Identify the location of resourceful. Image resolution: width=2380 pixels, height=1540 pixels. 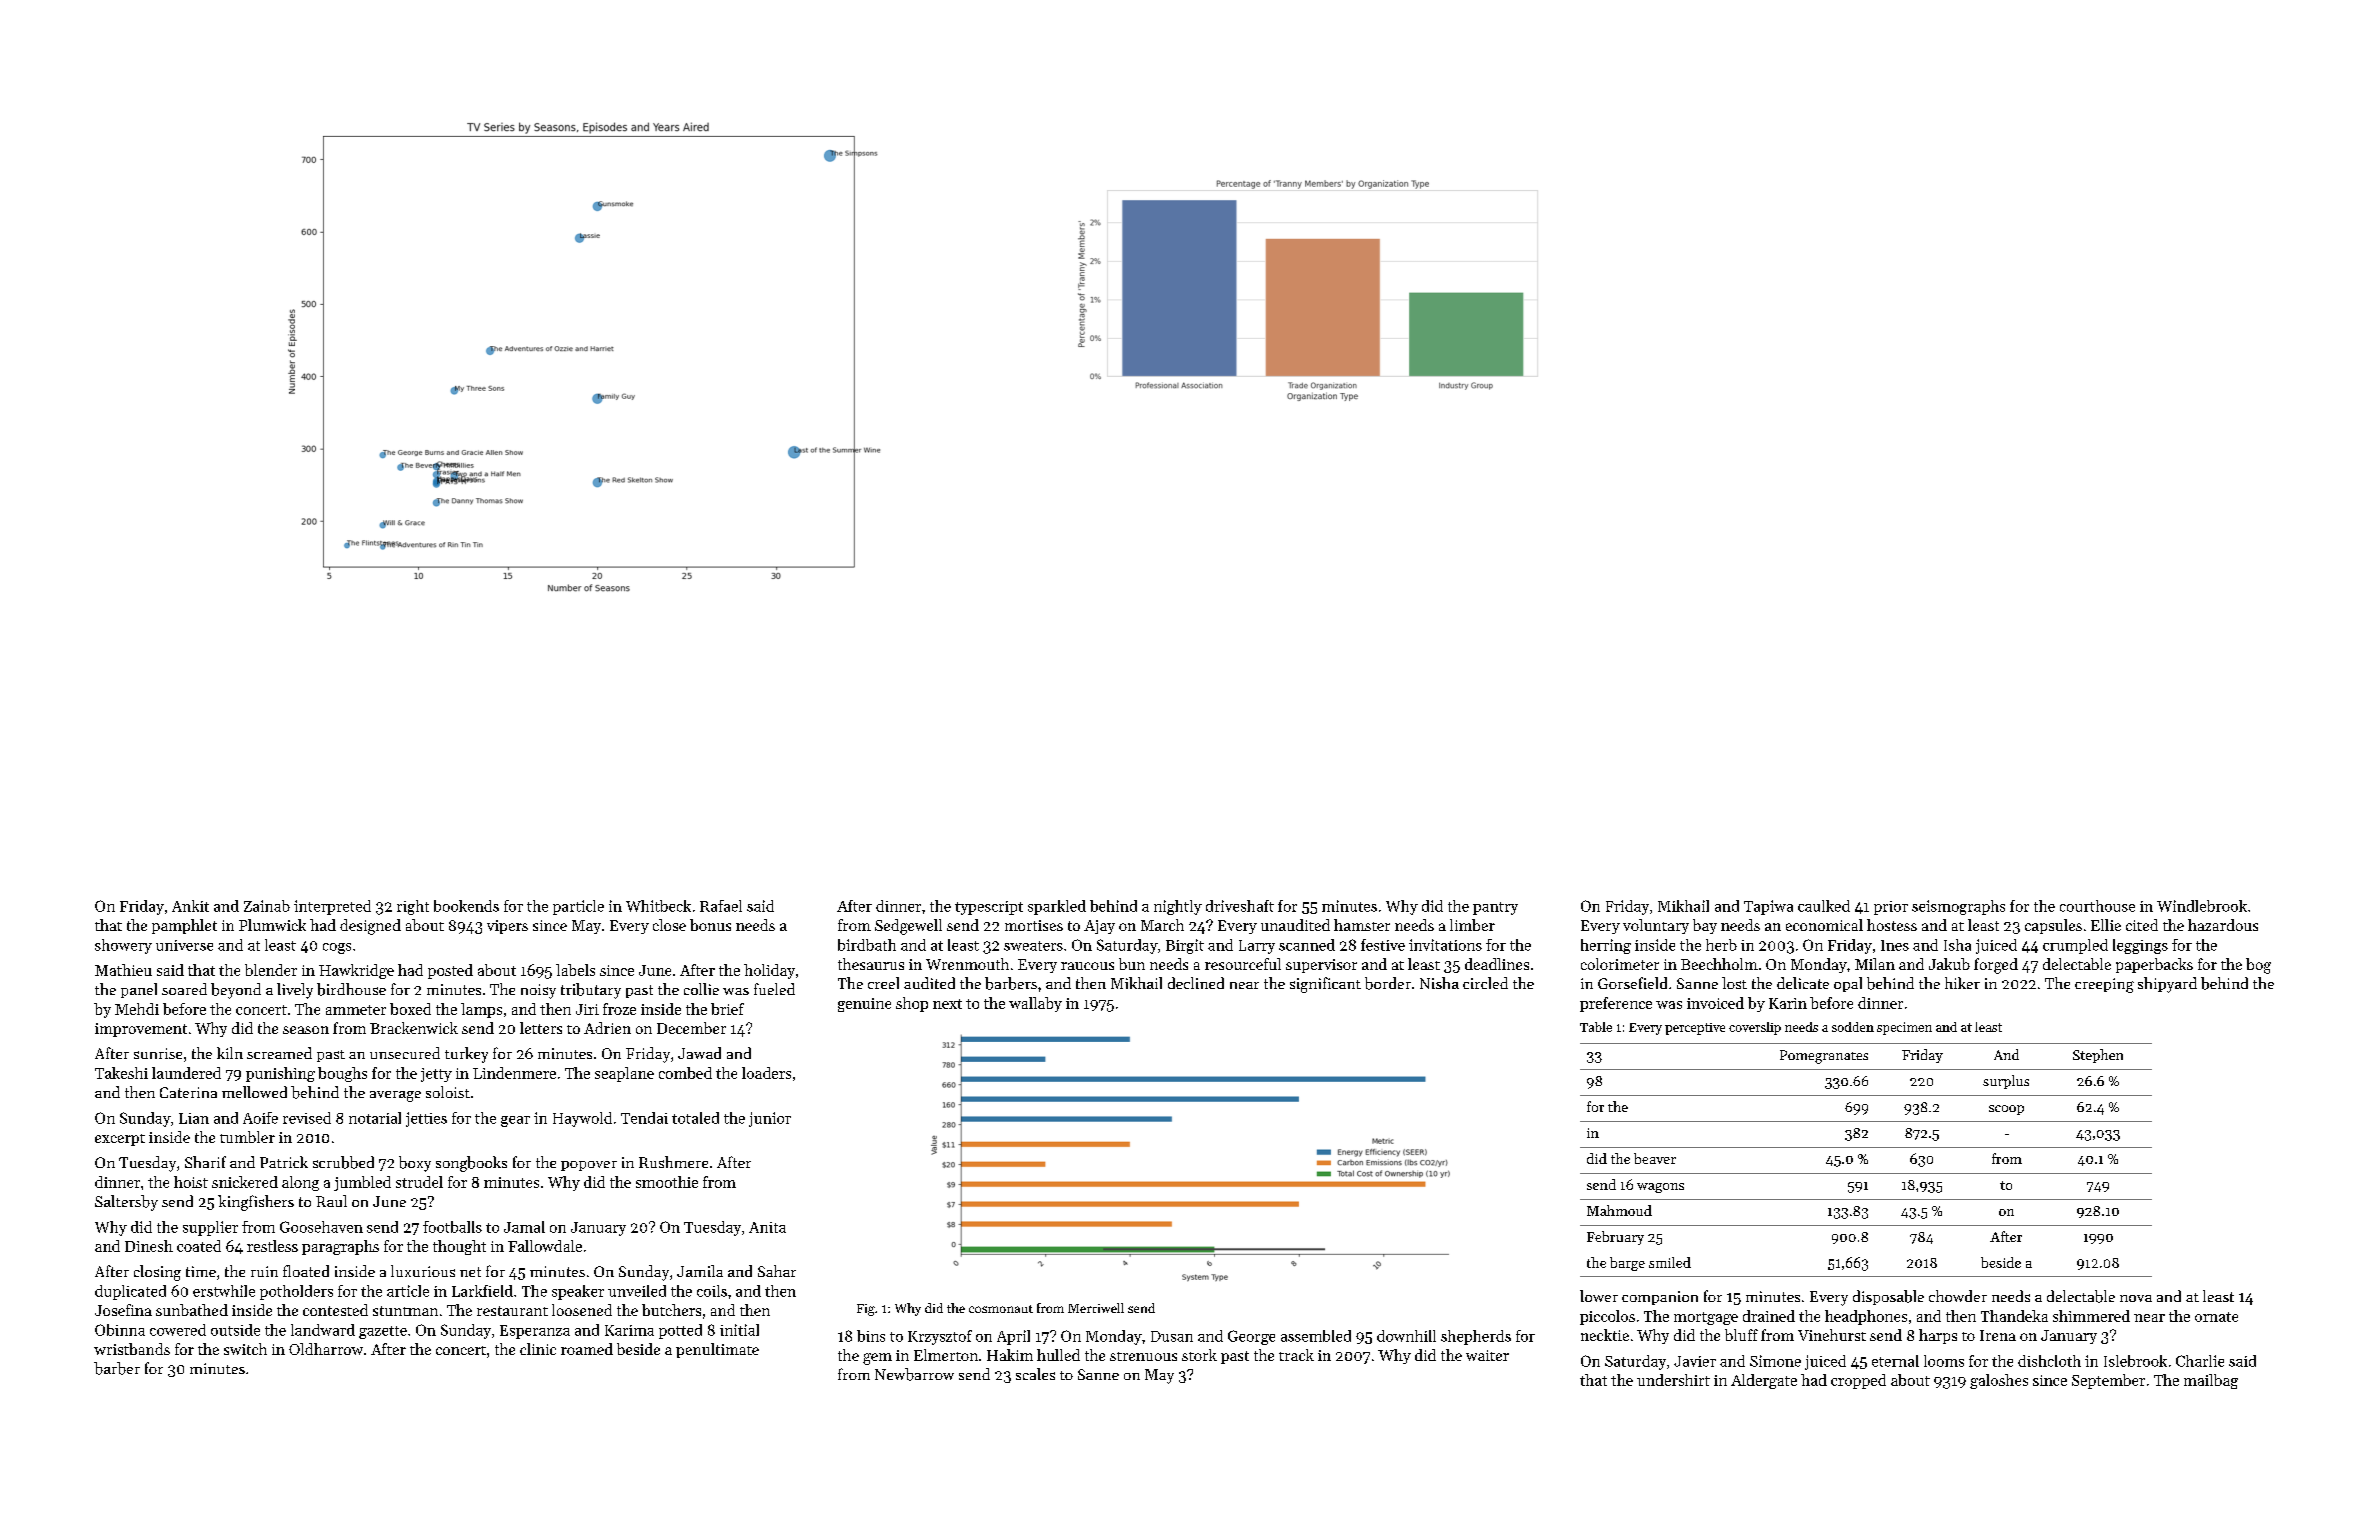
(1243, 964).
